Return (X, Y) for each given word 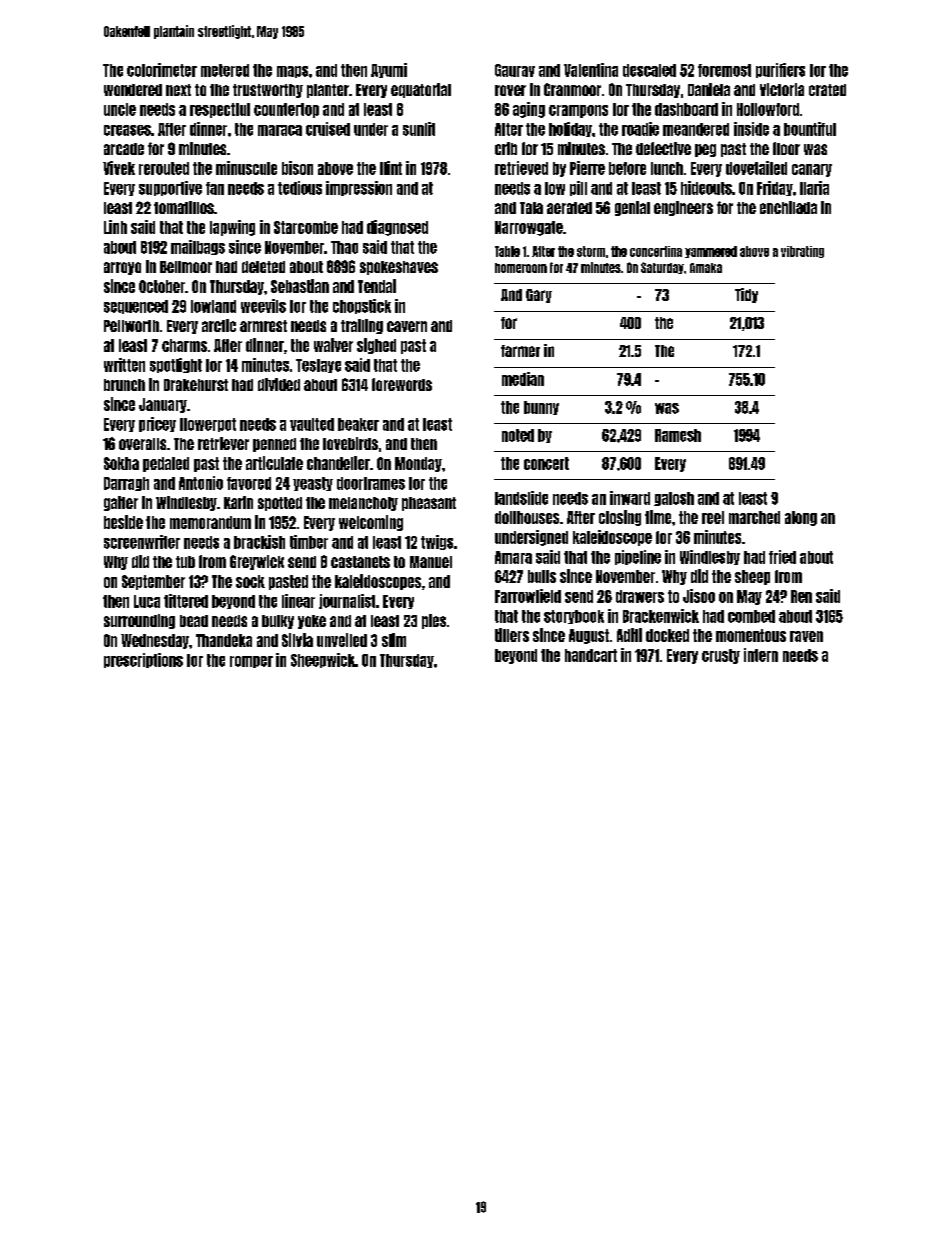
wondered (133, 90)
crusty (721, 656)
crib (506, 148)
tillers (512, 635)
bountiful (810, 129)
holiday (570, 129)
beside (123, 522)
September (153, 582)
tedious (300, 188)
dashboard (686, 109)
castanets (360, 562)
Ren (801, 596)
